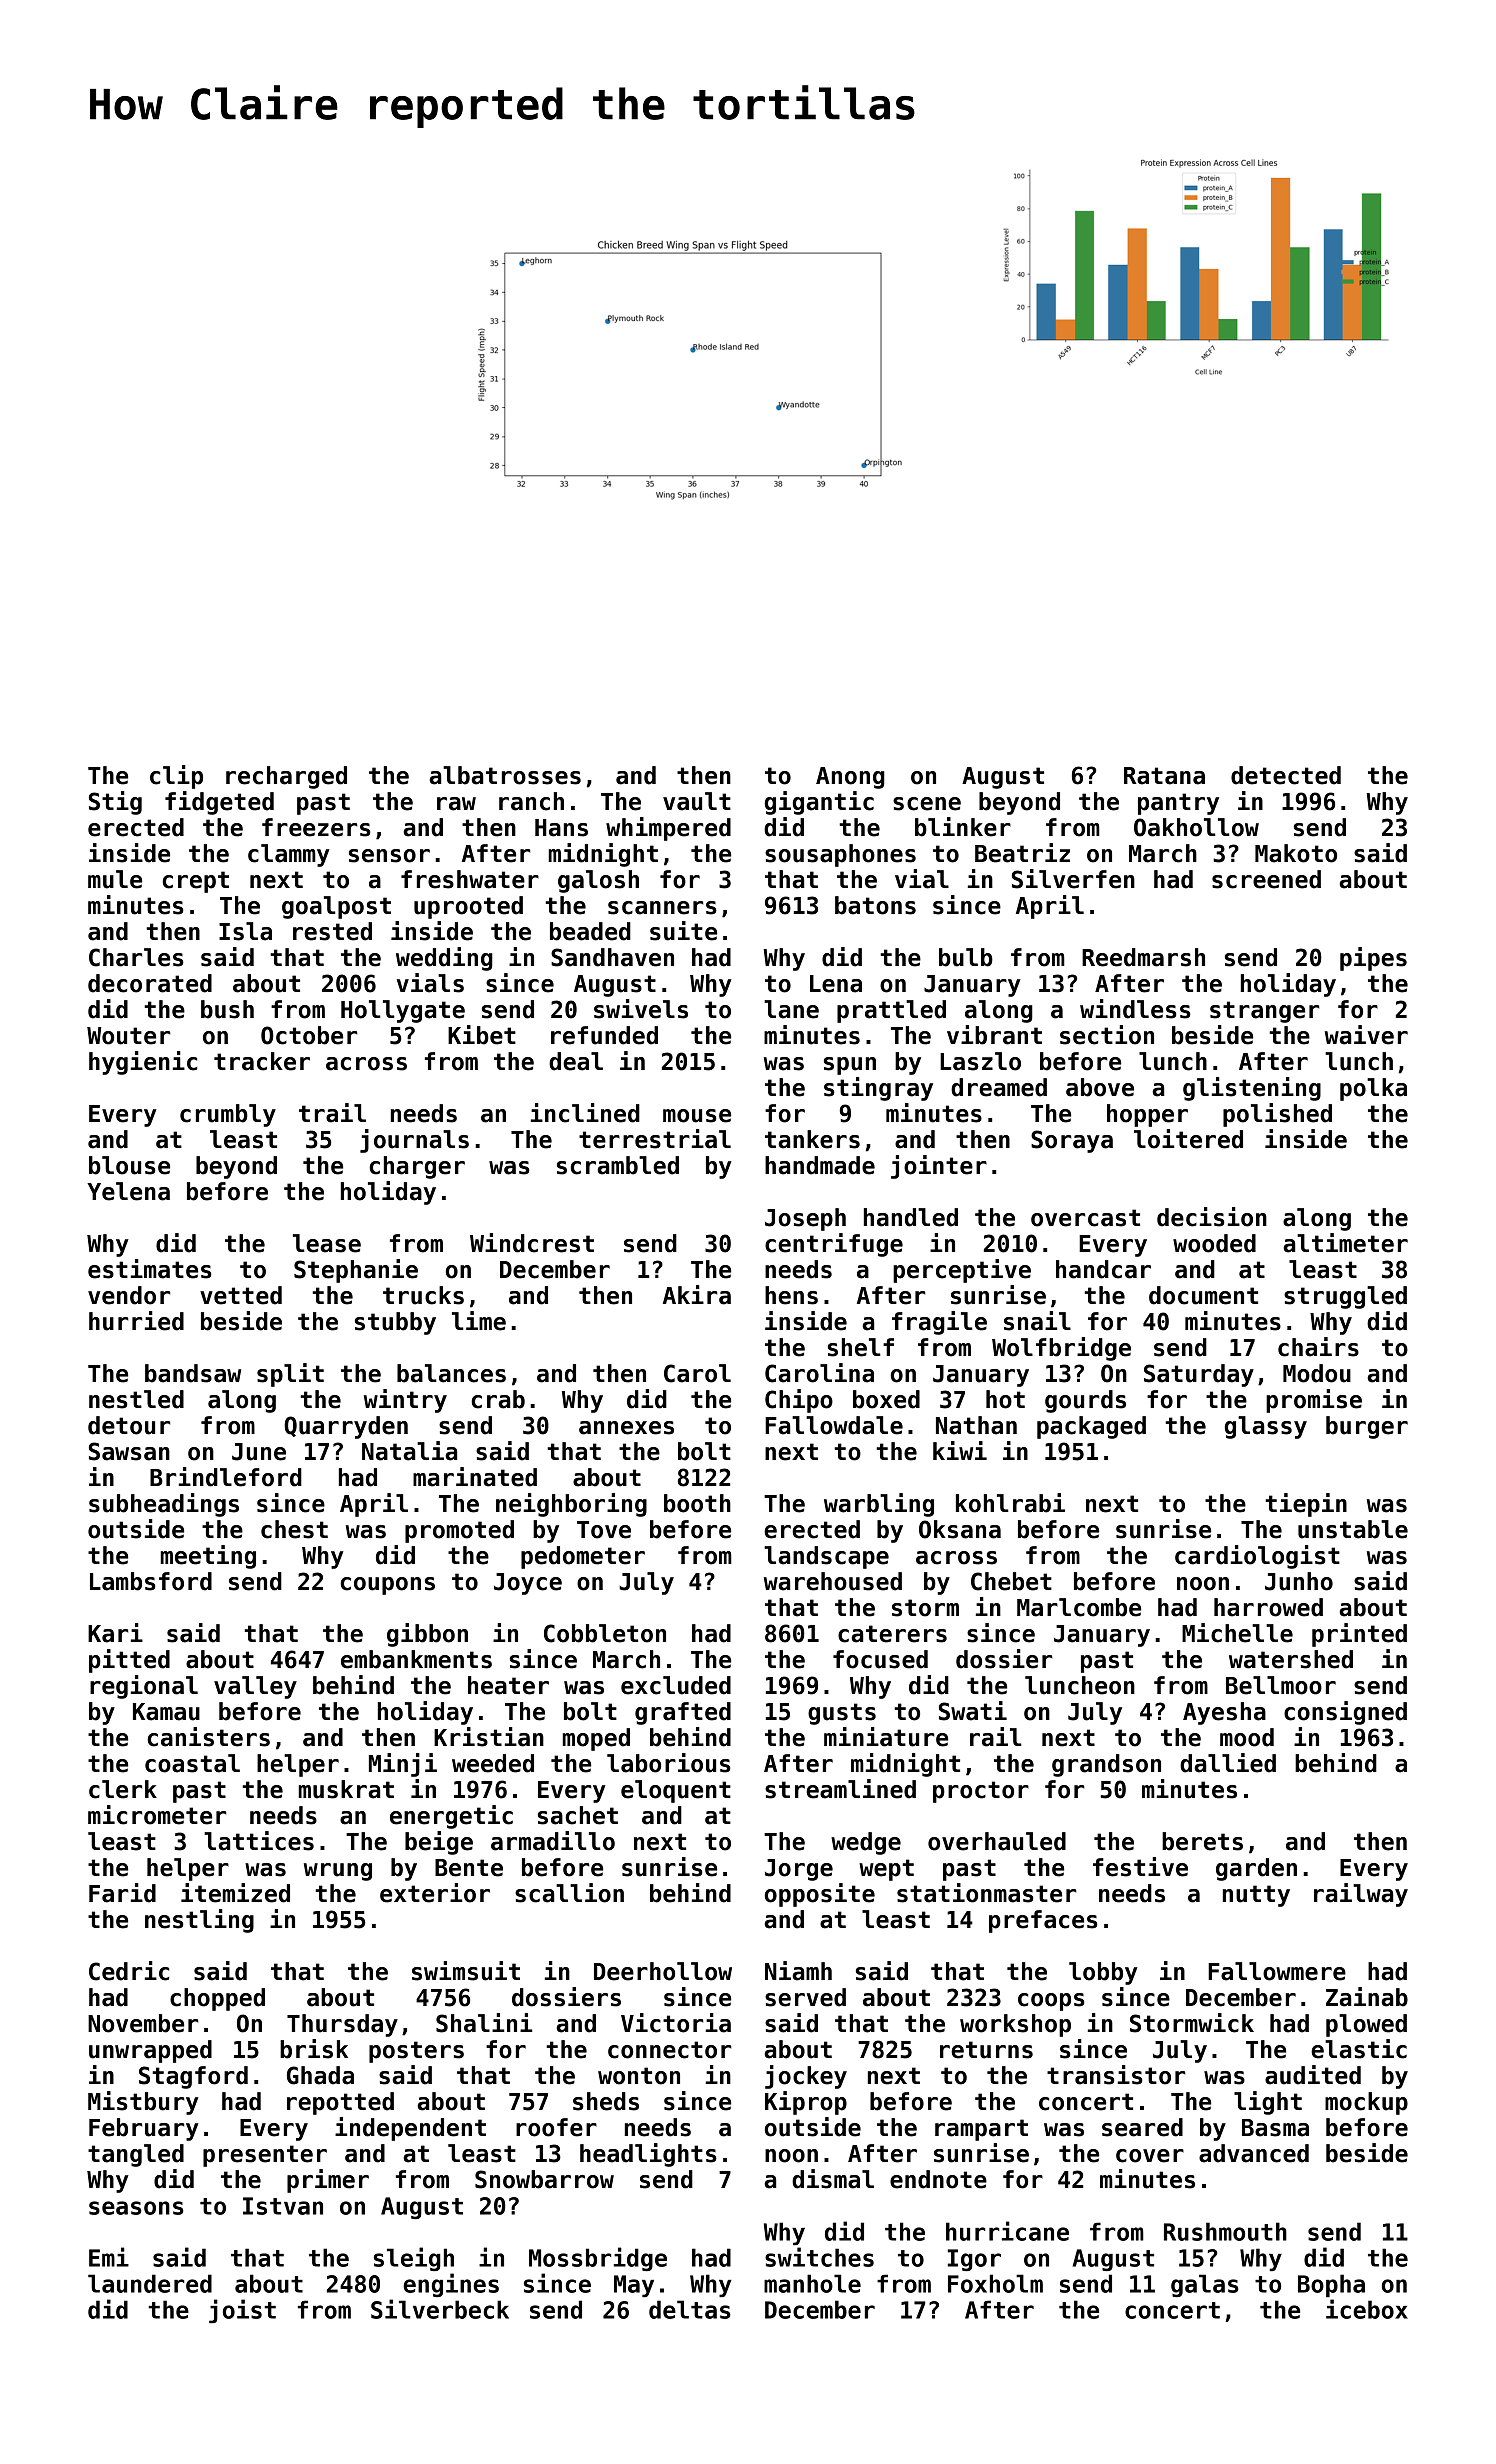  I want to click on Silverbeck, so click(440, 2309).
